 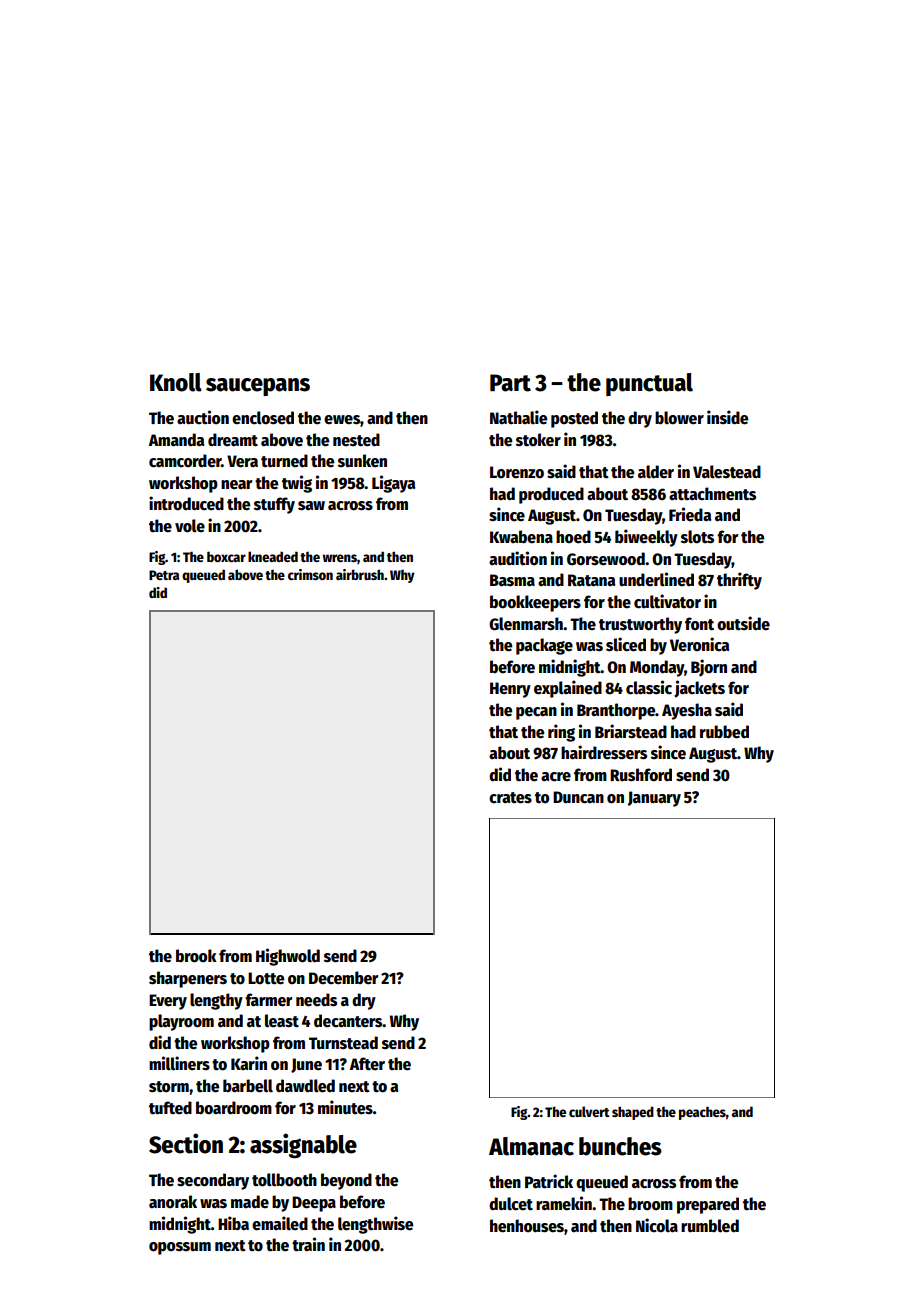 What do you see at coordinates (180, 1248) in the screenshot?
I see `opossum` at bounding box center [180, 1248].
